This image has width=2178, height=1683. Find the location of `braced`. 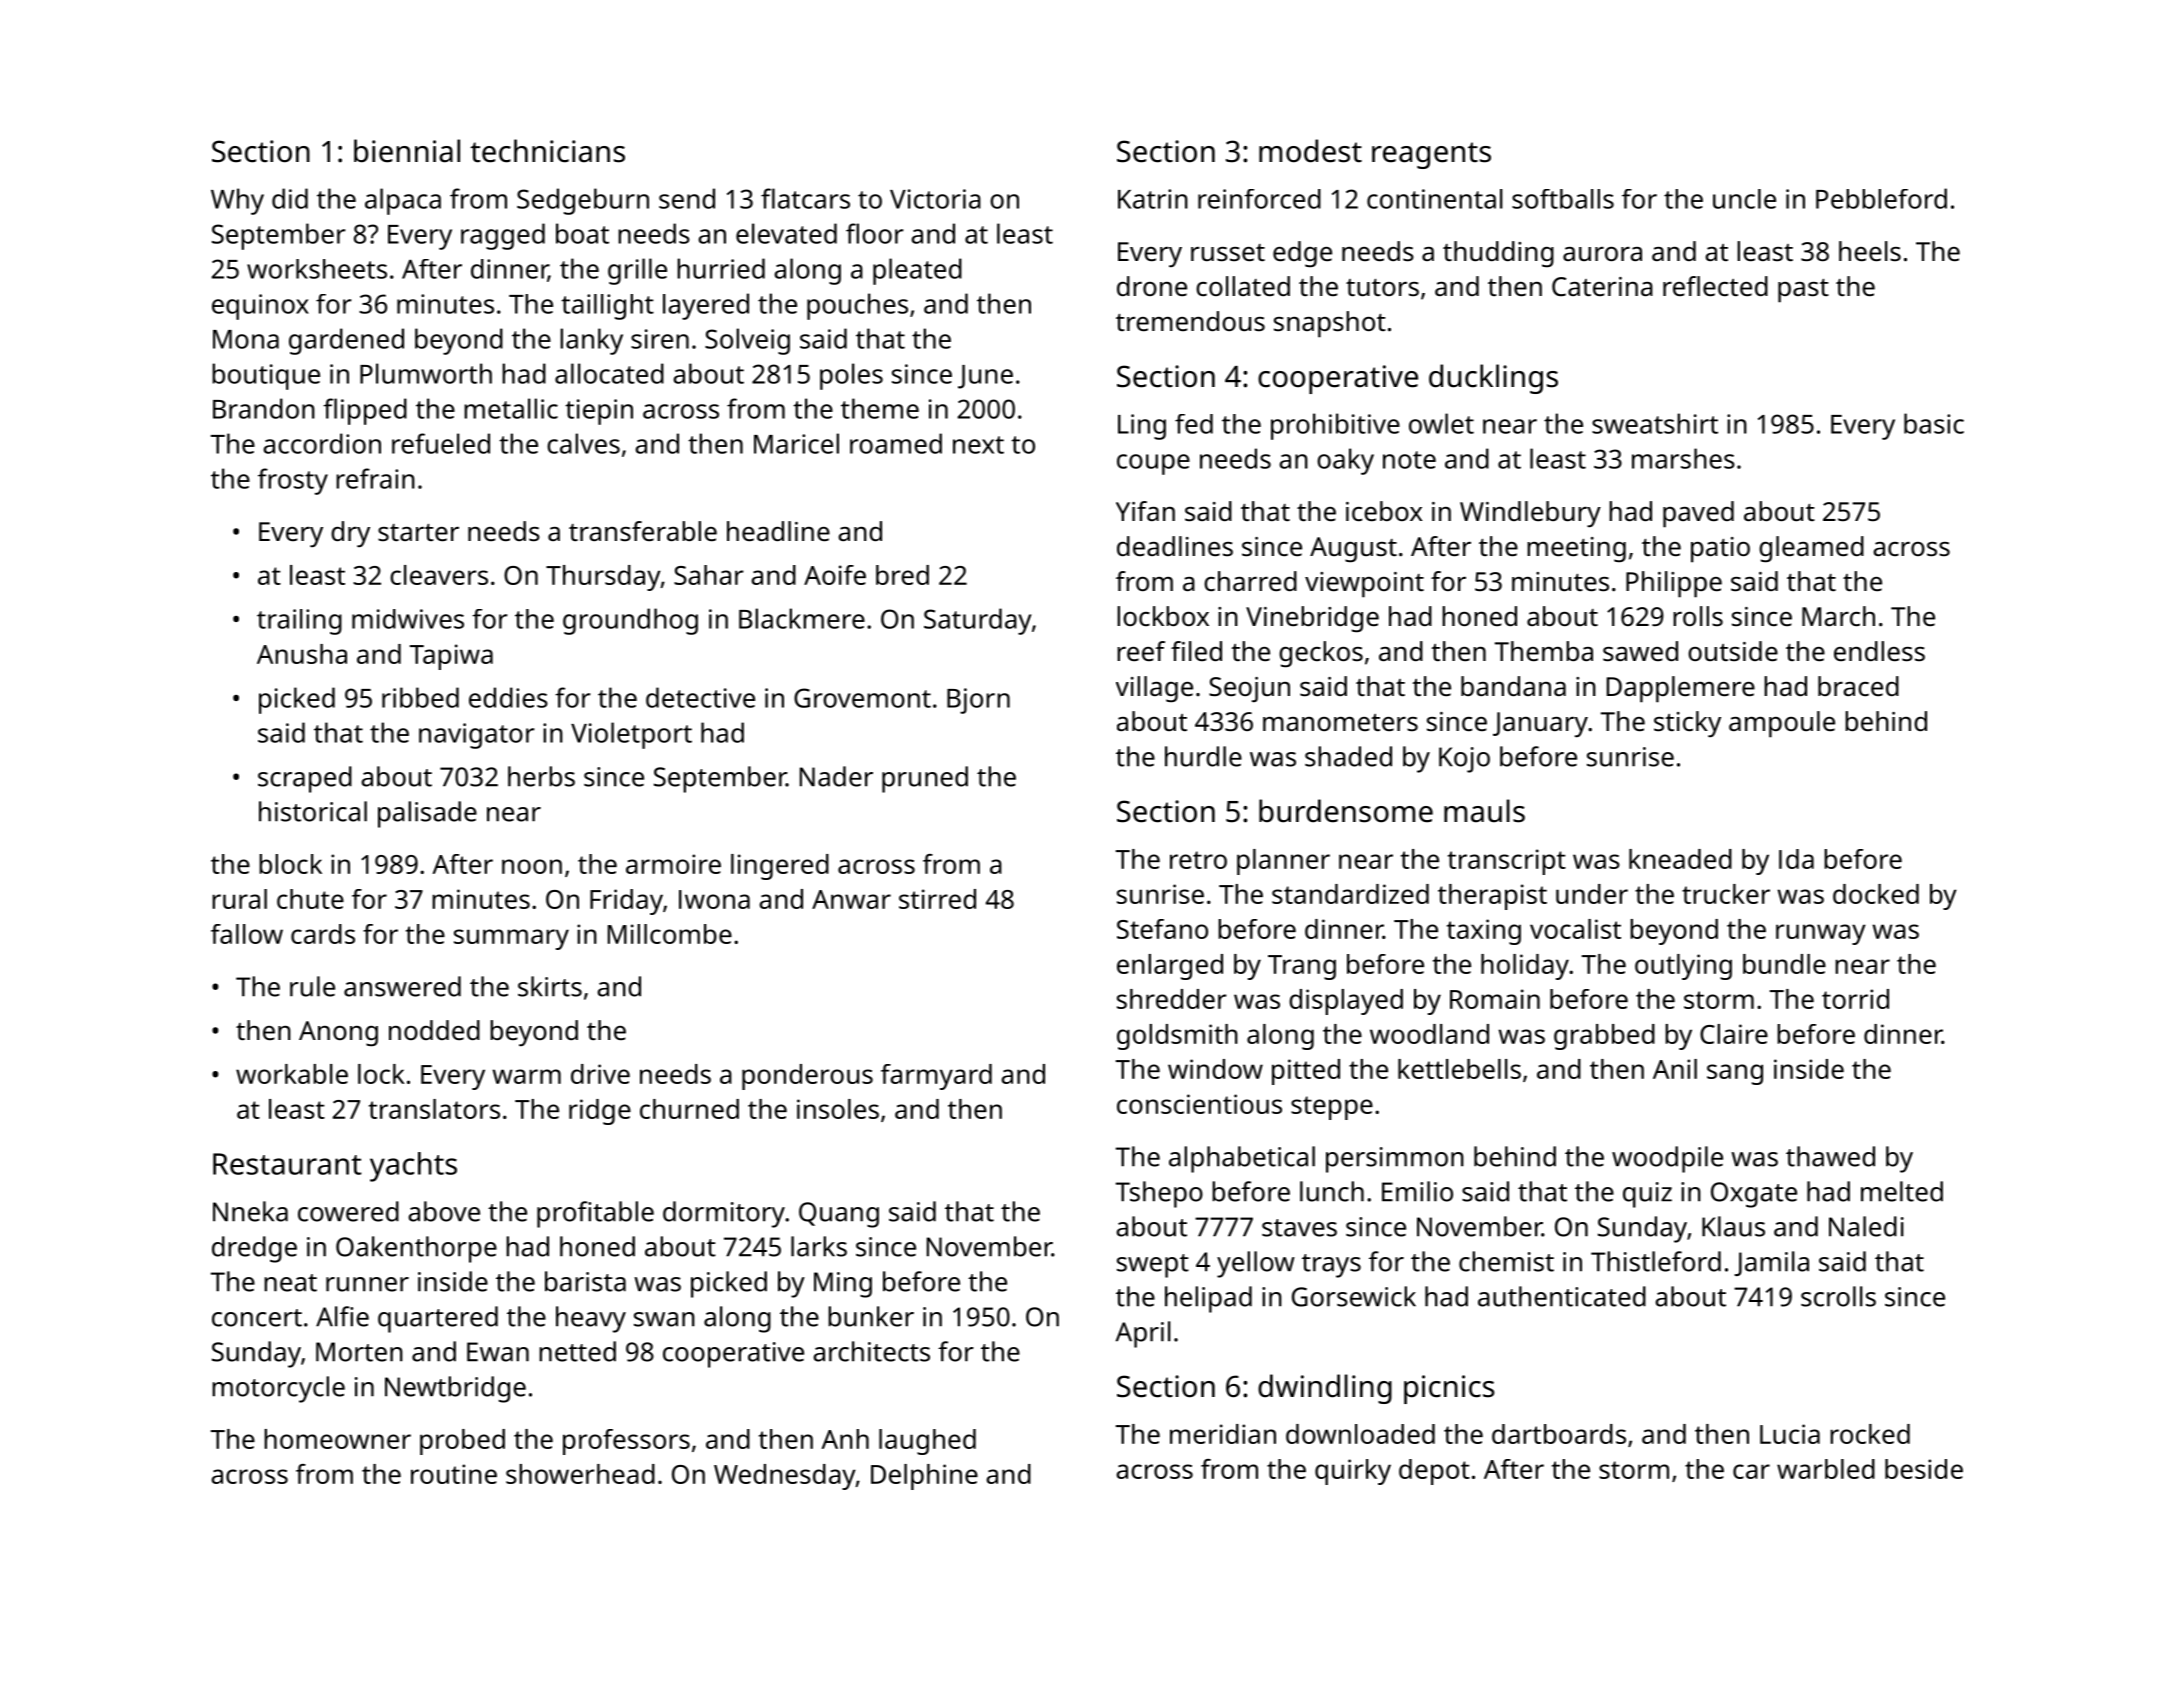

braced is located at coordinates (1858, 686).
